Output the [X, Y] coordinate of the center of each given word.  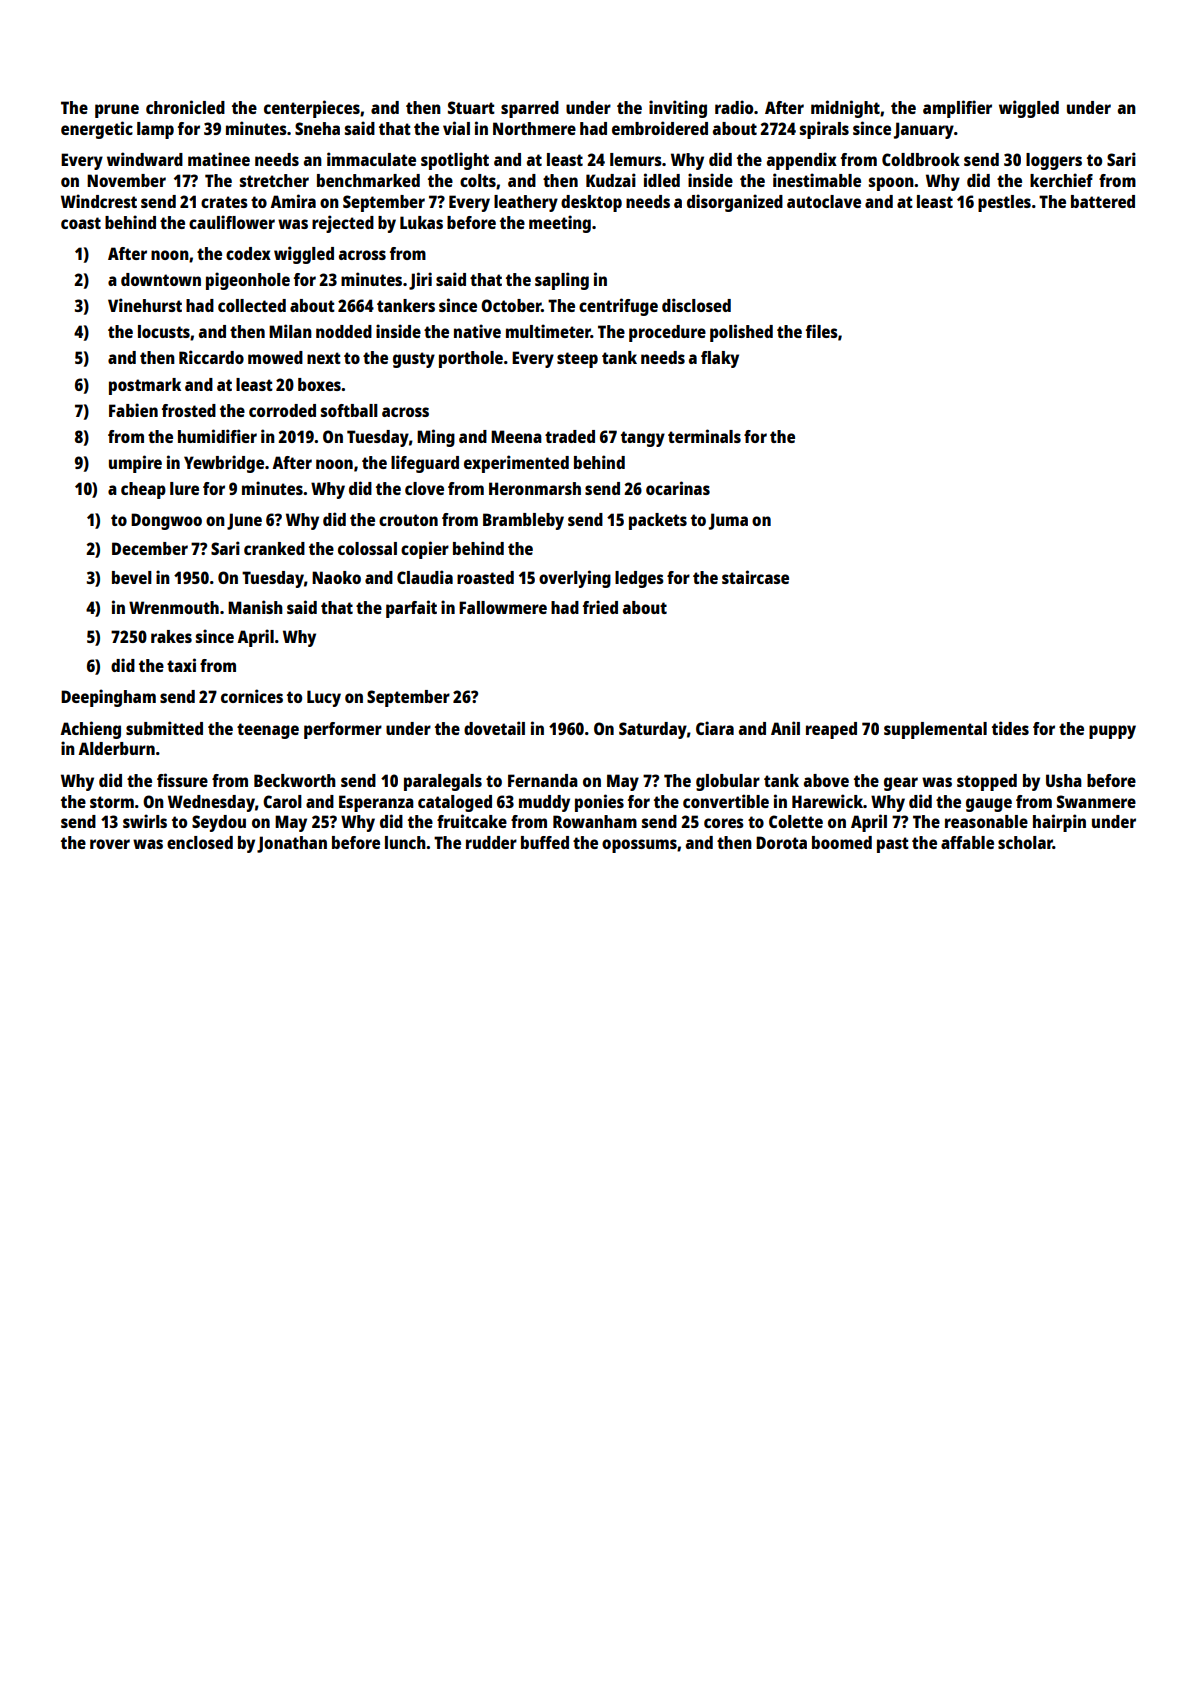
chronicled [185, 107]
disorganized [735, 203]
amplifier [957, 109]
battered [1103, 201]
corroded [282, 410]
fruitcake [472, 821]
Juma [728, 521]
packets [658, 521]
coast [81, 223]
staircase [755, 577]
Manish [255, 607]
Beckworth [295, 780]
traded [570, 436]
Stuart [471, 107]
